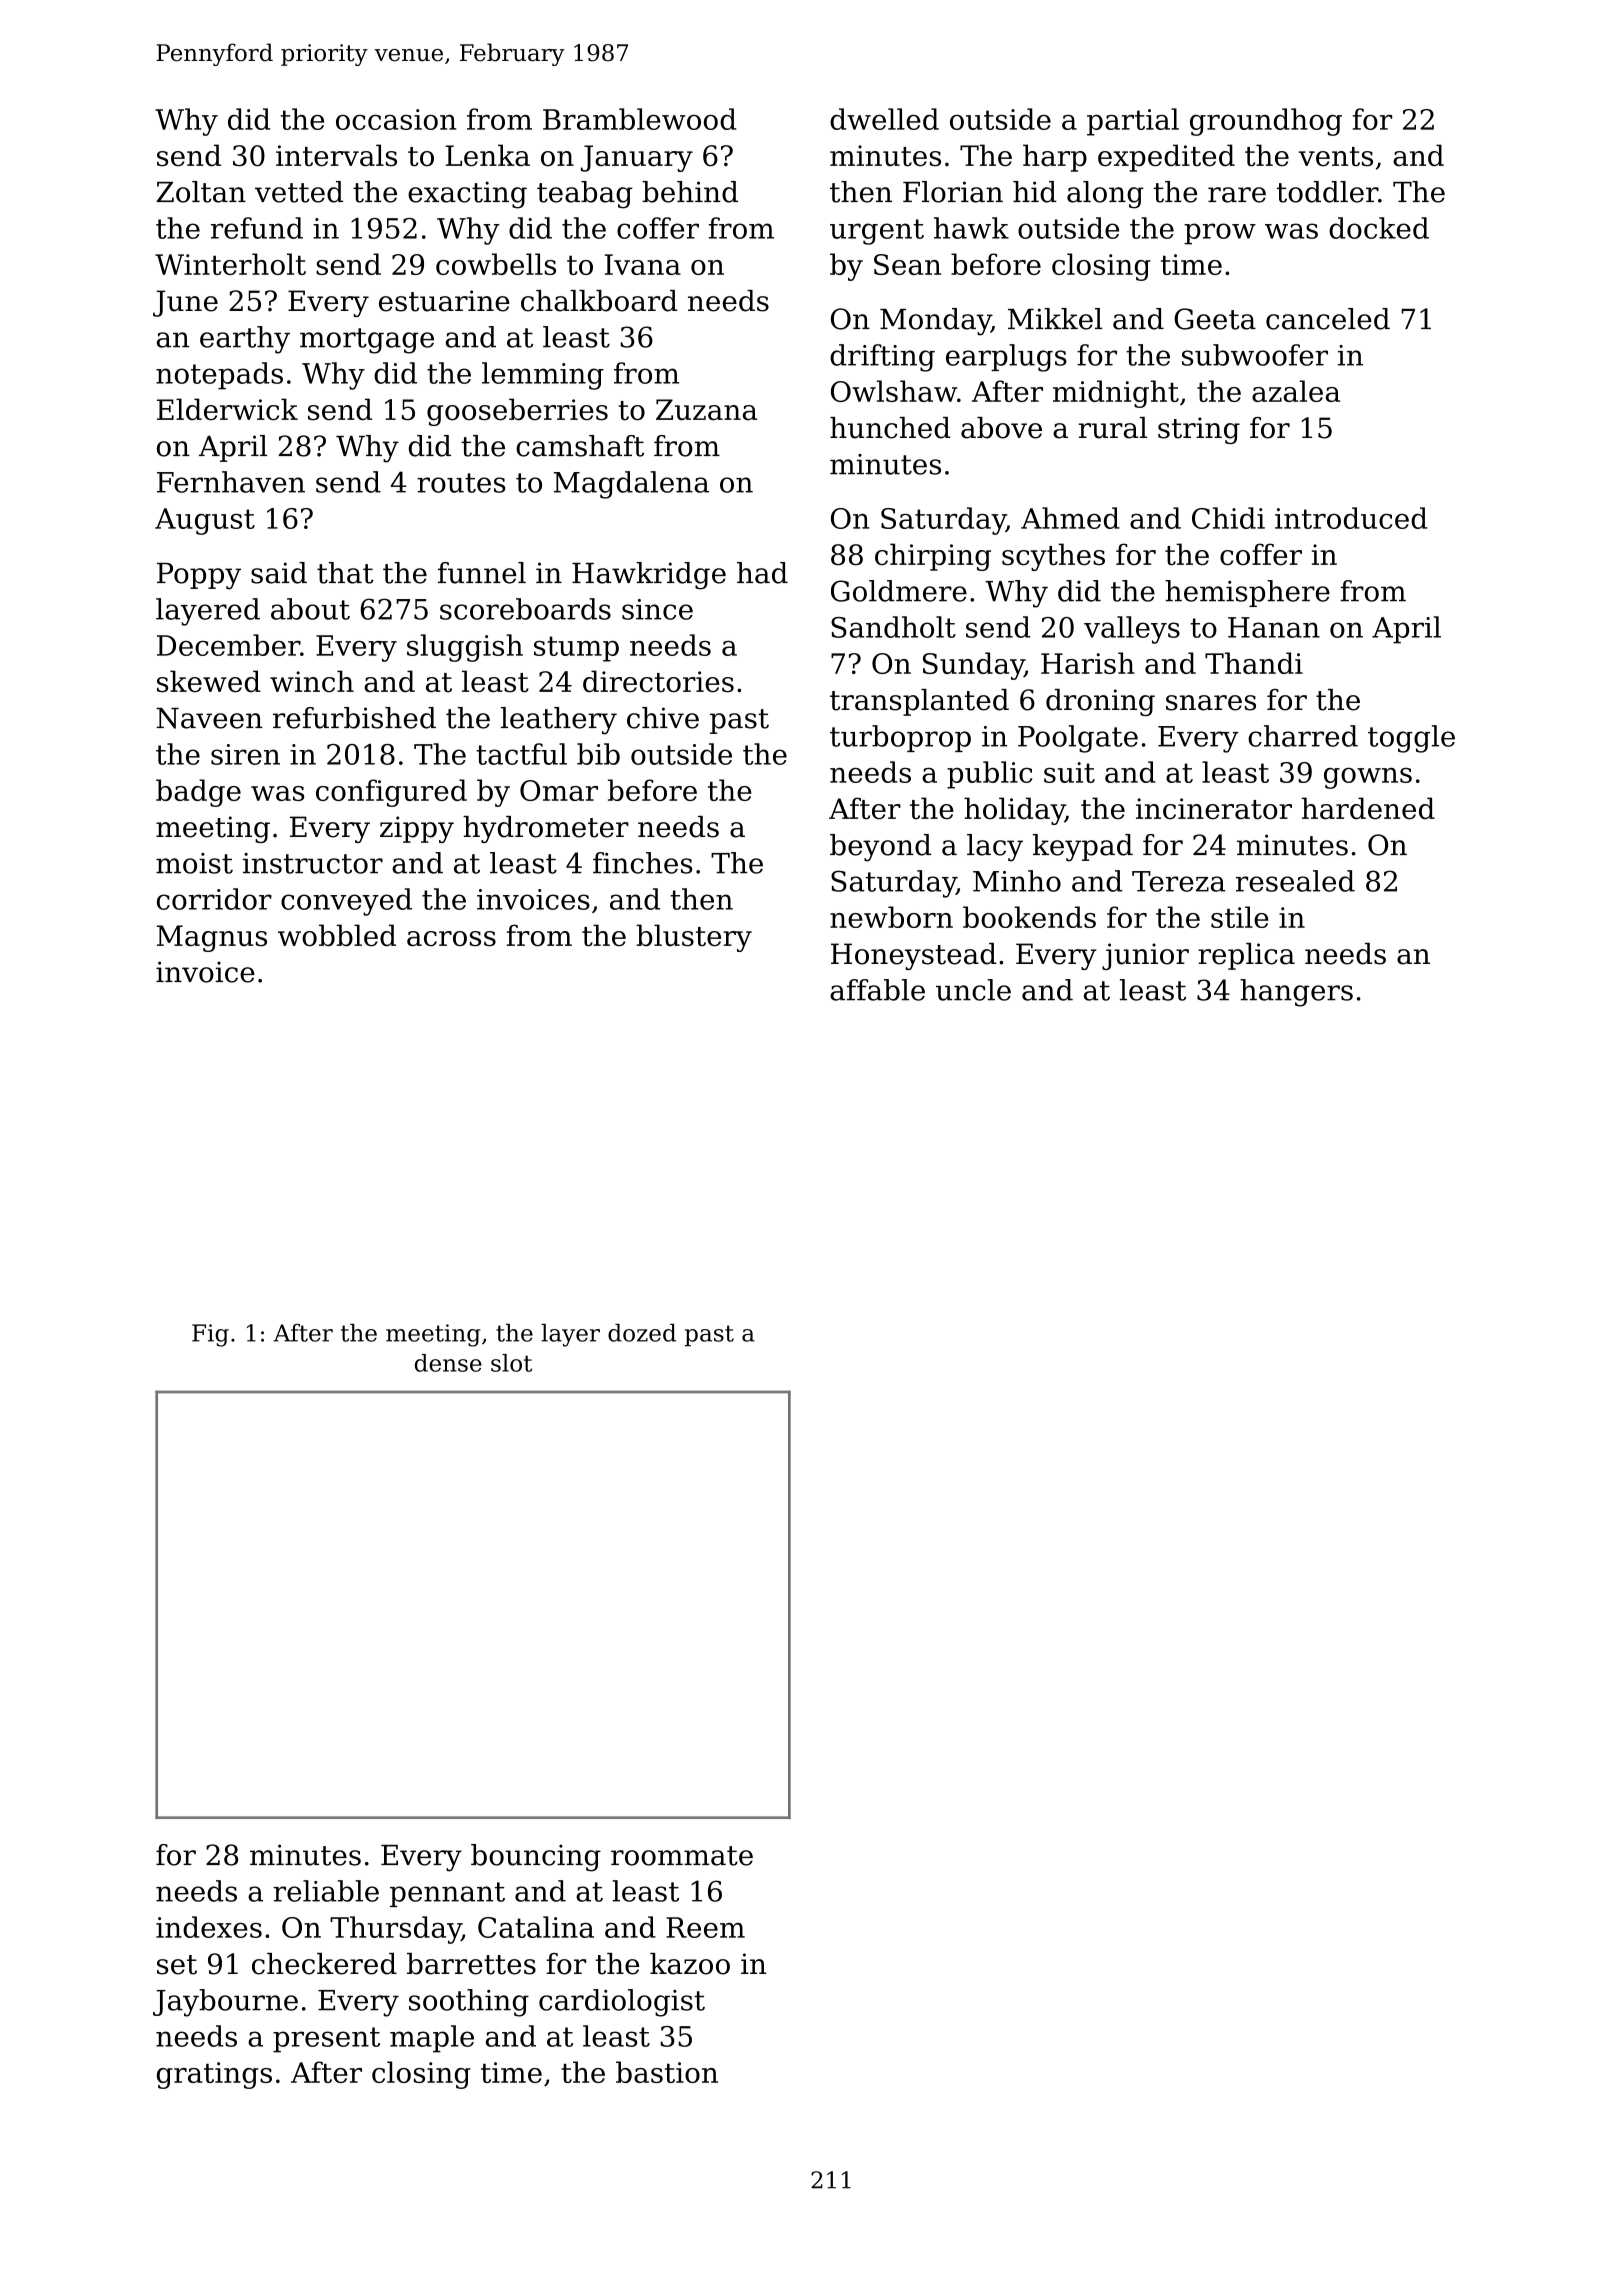 This page has height=2292, width=1620. I want to click on sluggish, so click(465, 648).
